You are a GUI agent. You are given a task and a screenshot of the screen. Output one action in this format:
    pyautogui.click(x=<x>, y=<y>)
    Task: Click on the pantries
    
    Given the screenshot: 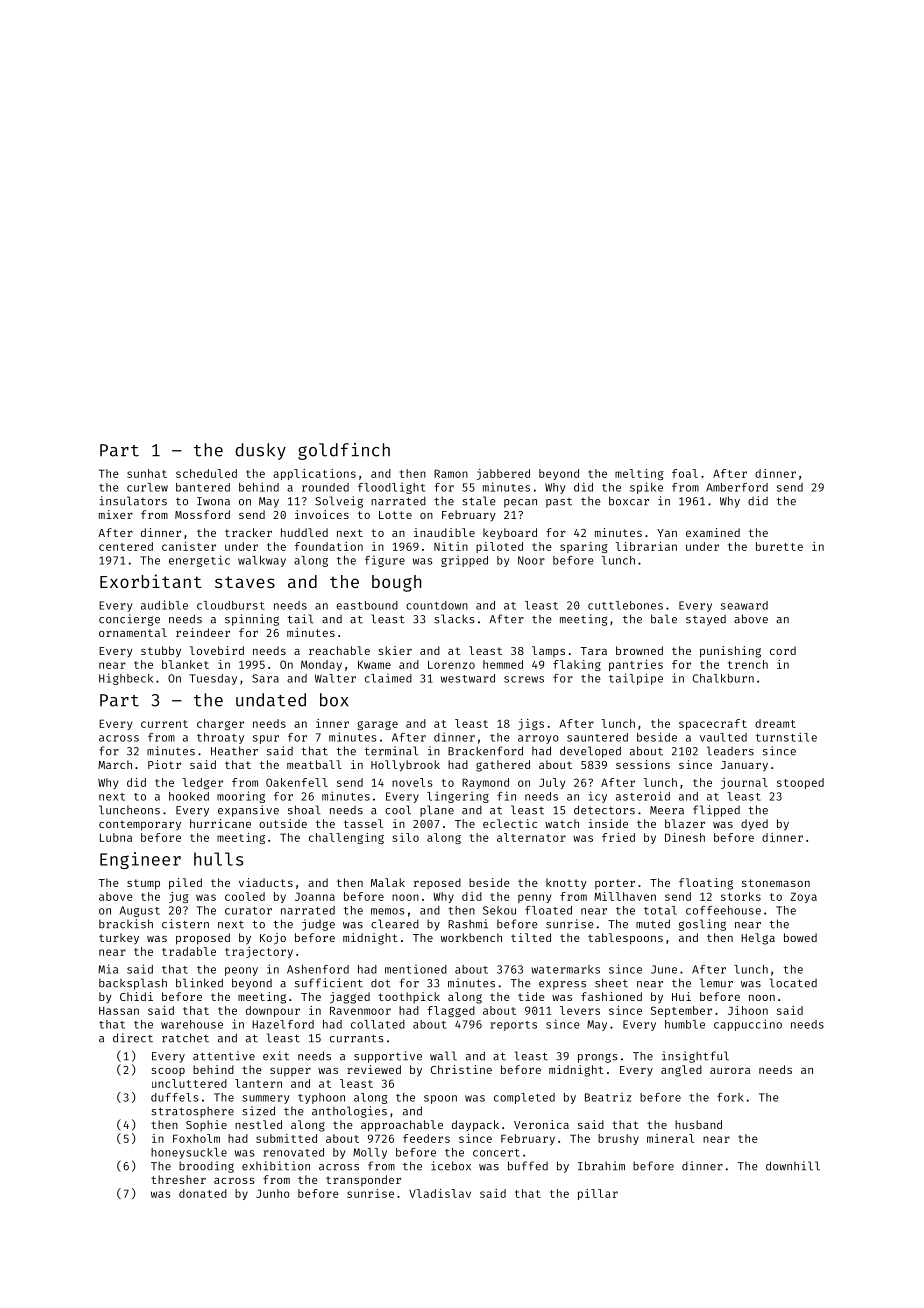 What is the action you would take?
    pyautogui.click(x=636, y=665)
